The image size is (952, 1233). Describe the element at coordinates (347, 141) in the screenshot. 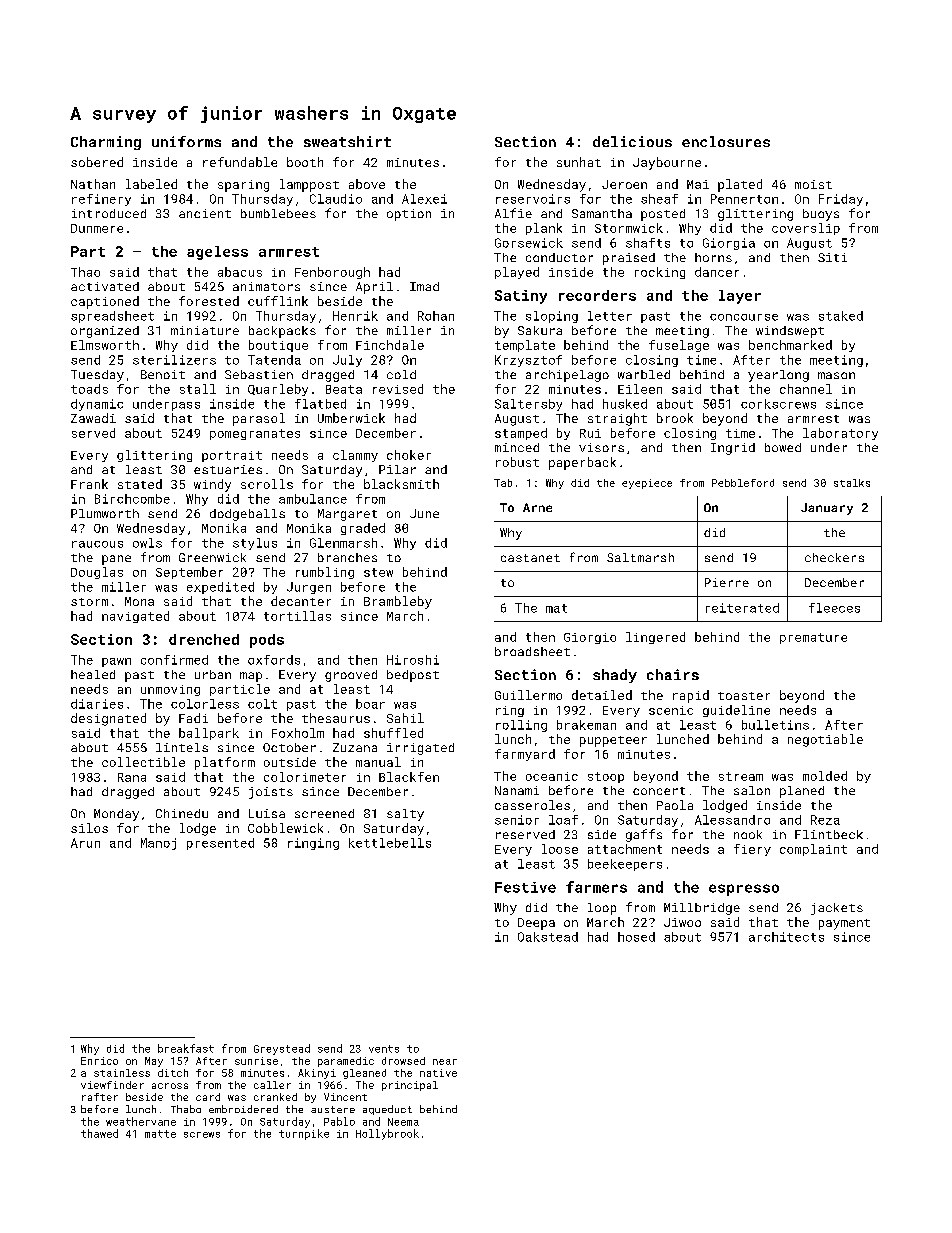

I see `sweatshirt` at that location.
